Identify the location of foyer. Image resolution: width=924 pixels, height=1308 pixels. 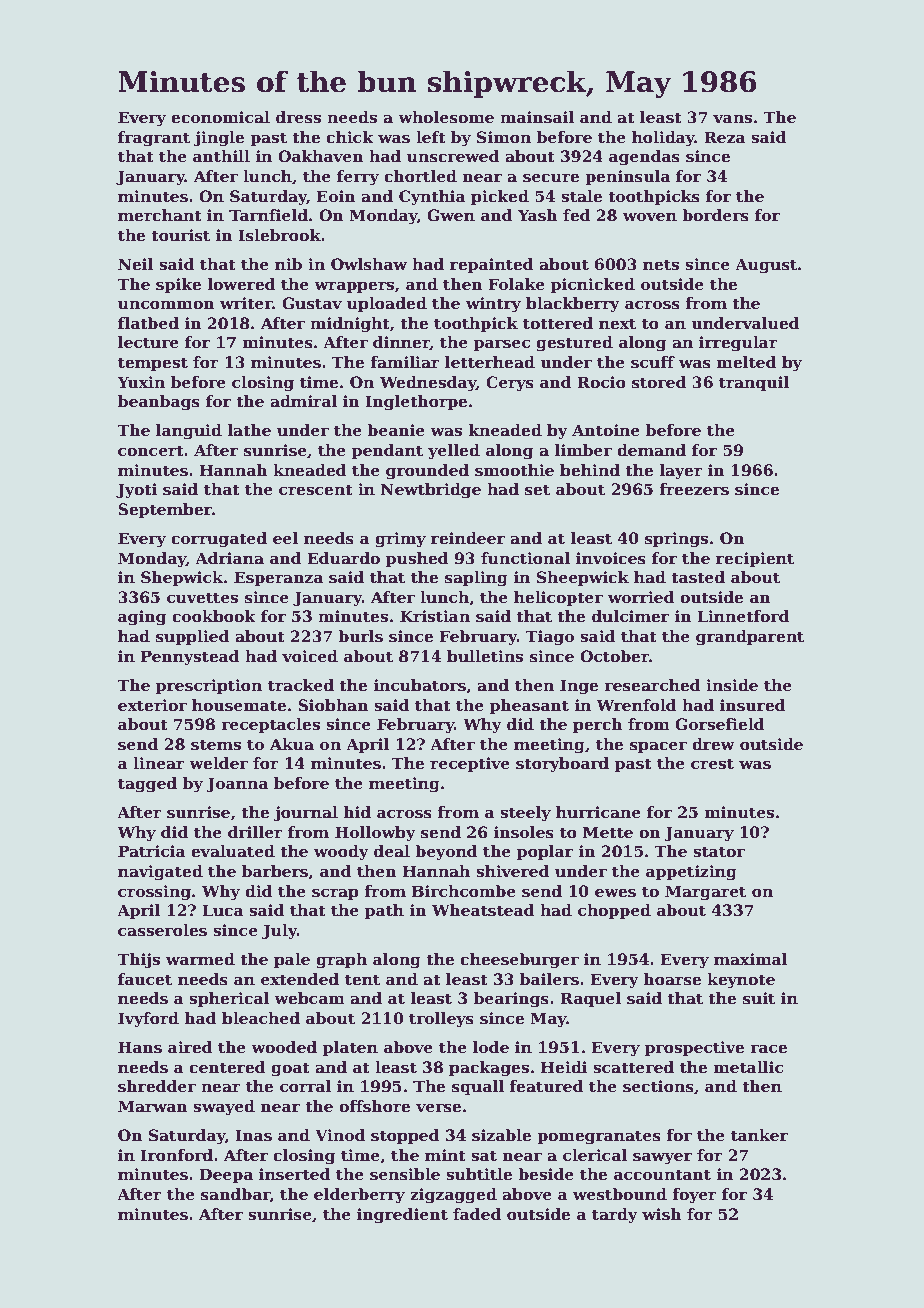
(694, 1196).
